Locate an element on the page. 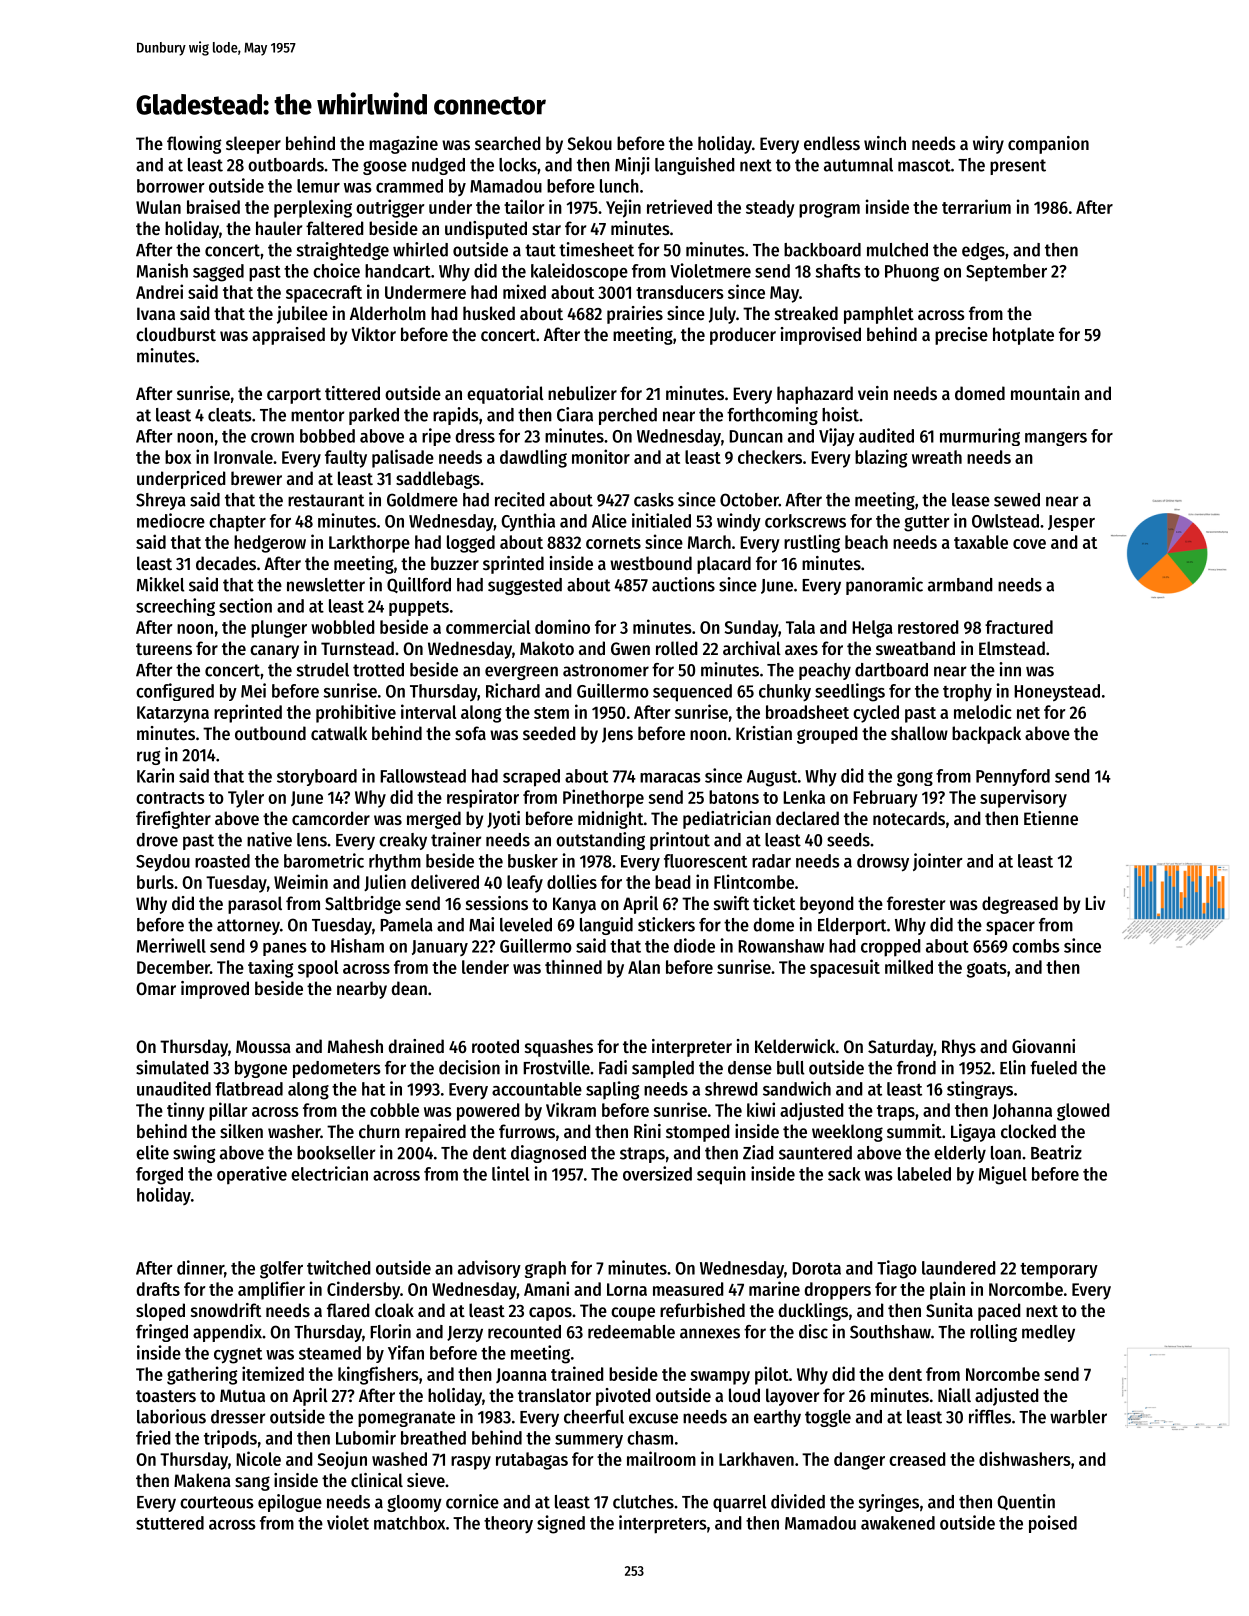 The width and height of the document is (1249, 1616). frond is located at coordinates (916, 1068).
